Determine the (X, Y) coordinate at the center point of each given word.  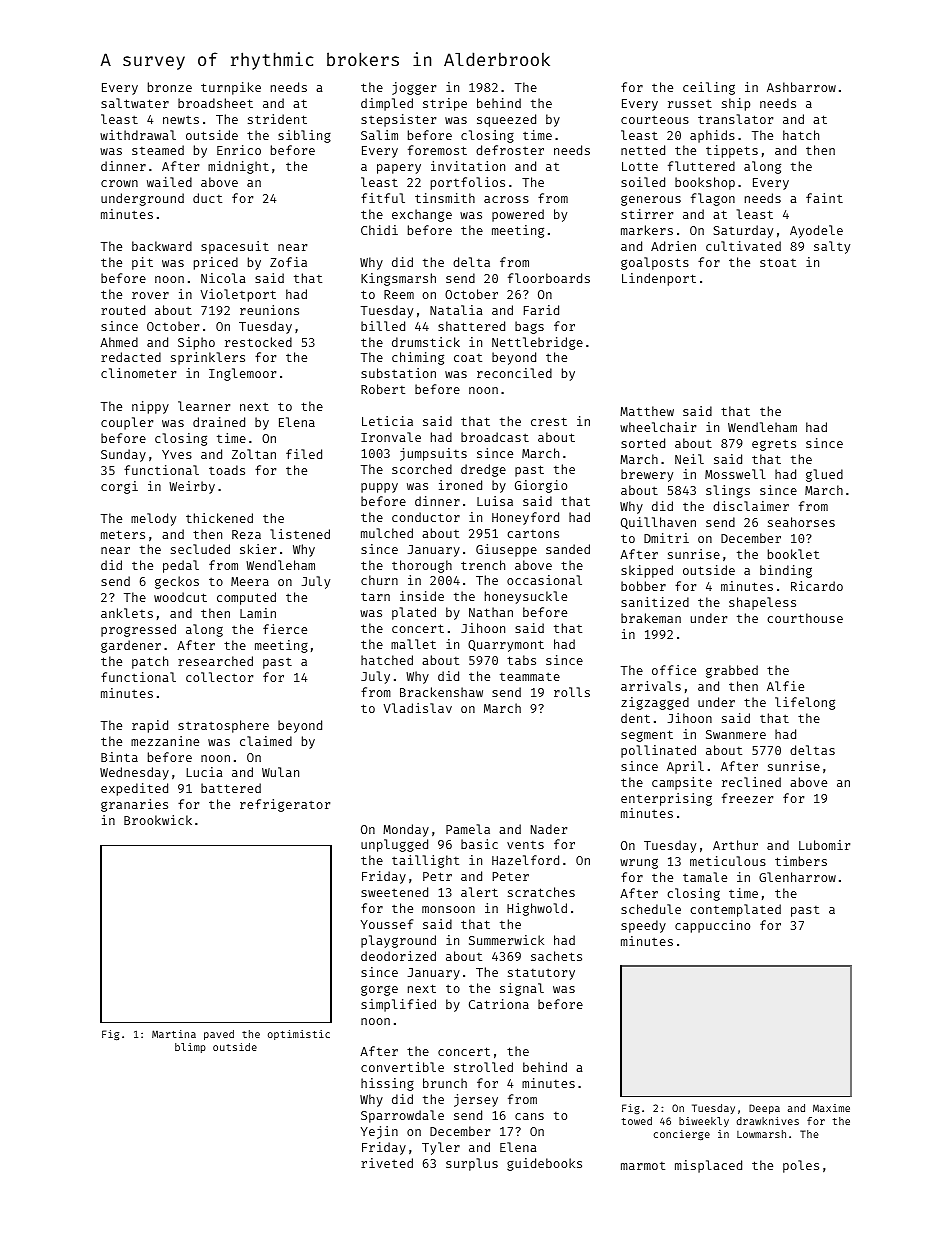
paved (219, 1035)
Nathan (491, 612)
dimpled (387, 104)
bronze (170, 87)
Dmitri (666, 538)
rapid (150, 726)
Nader (549, 829)
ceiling (709, 88)
